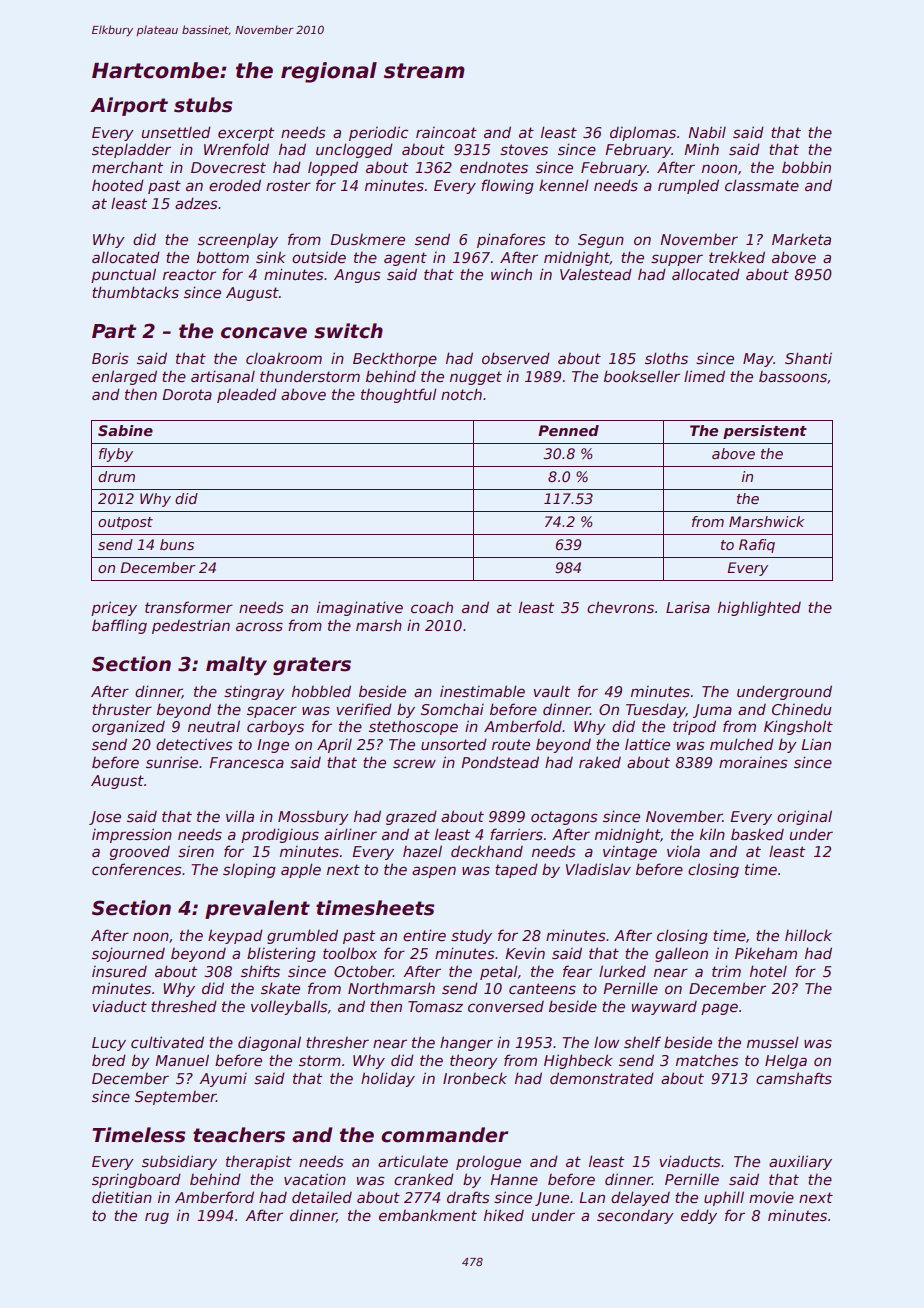 This image has height=1308, width=924. What do you see at coordinates (516, 358) in the image?
I see `observed` at bounding box center [516, 358].
